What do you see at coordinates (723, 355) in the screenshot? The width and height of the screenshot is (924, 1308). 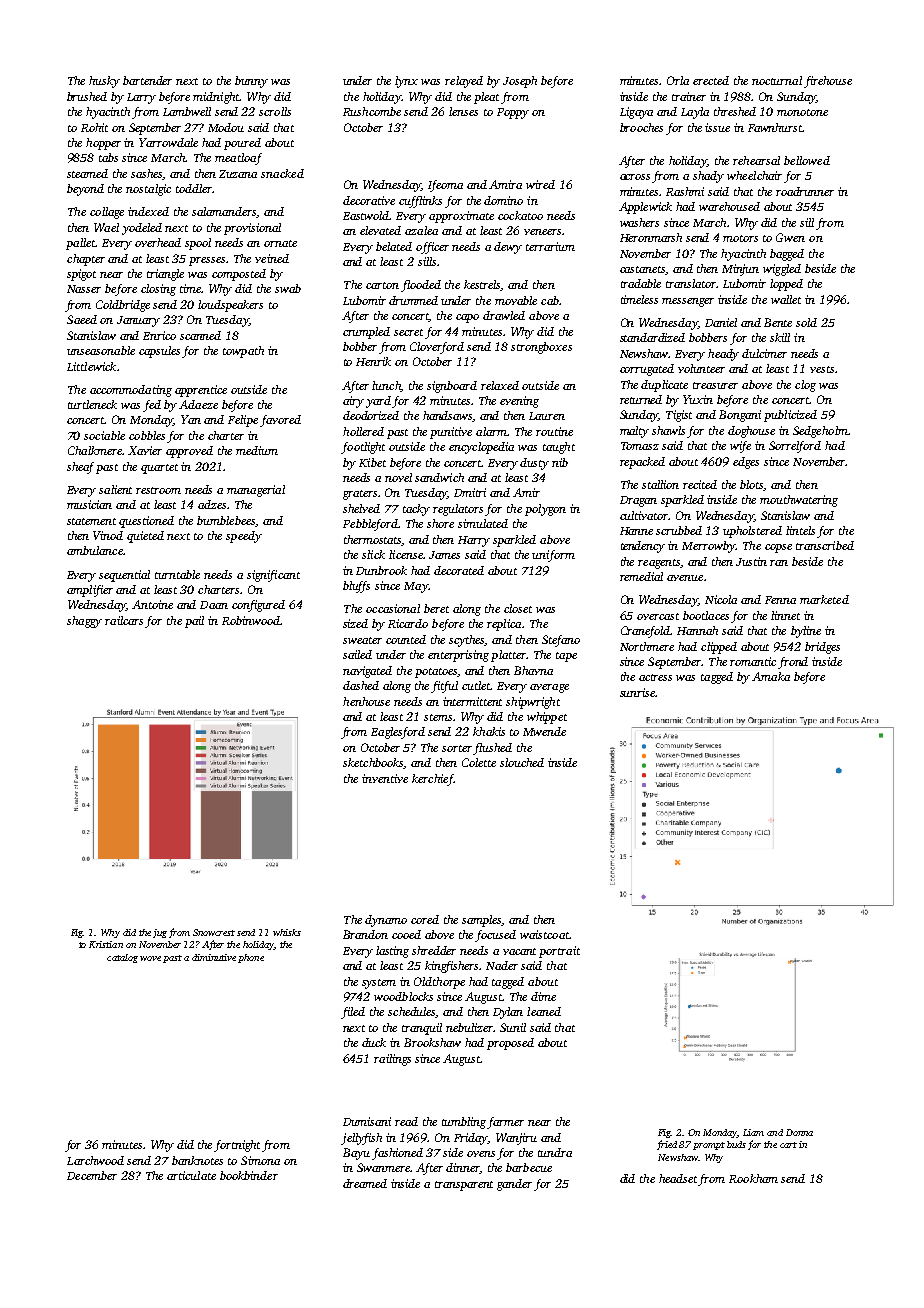 I see `heady` at bounding box center [723, 355].
